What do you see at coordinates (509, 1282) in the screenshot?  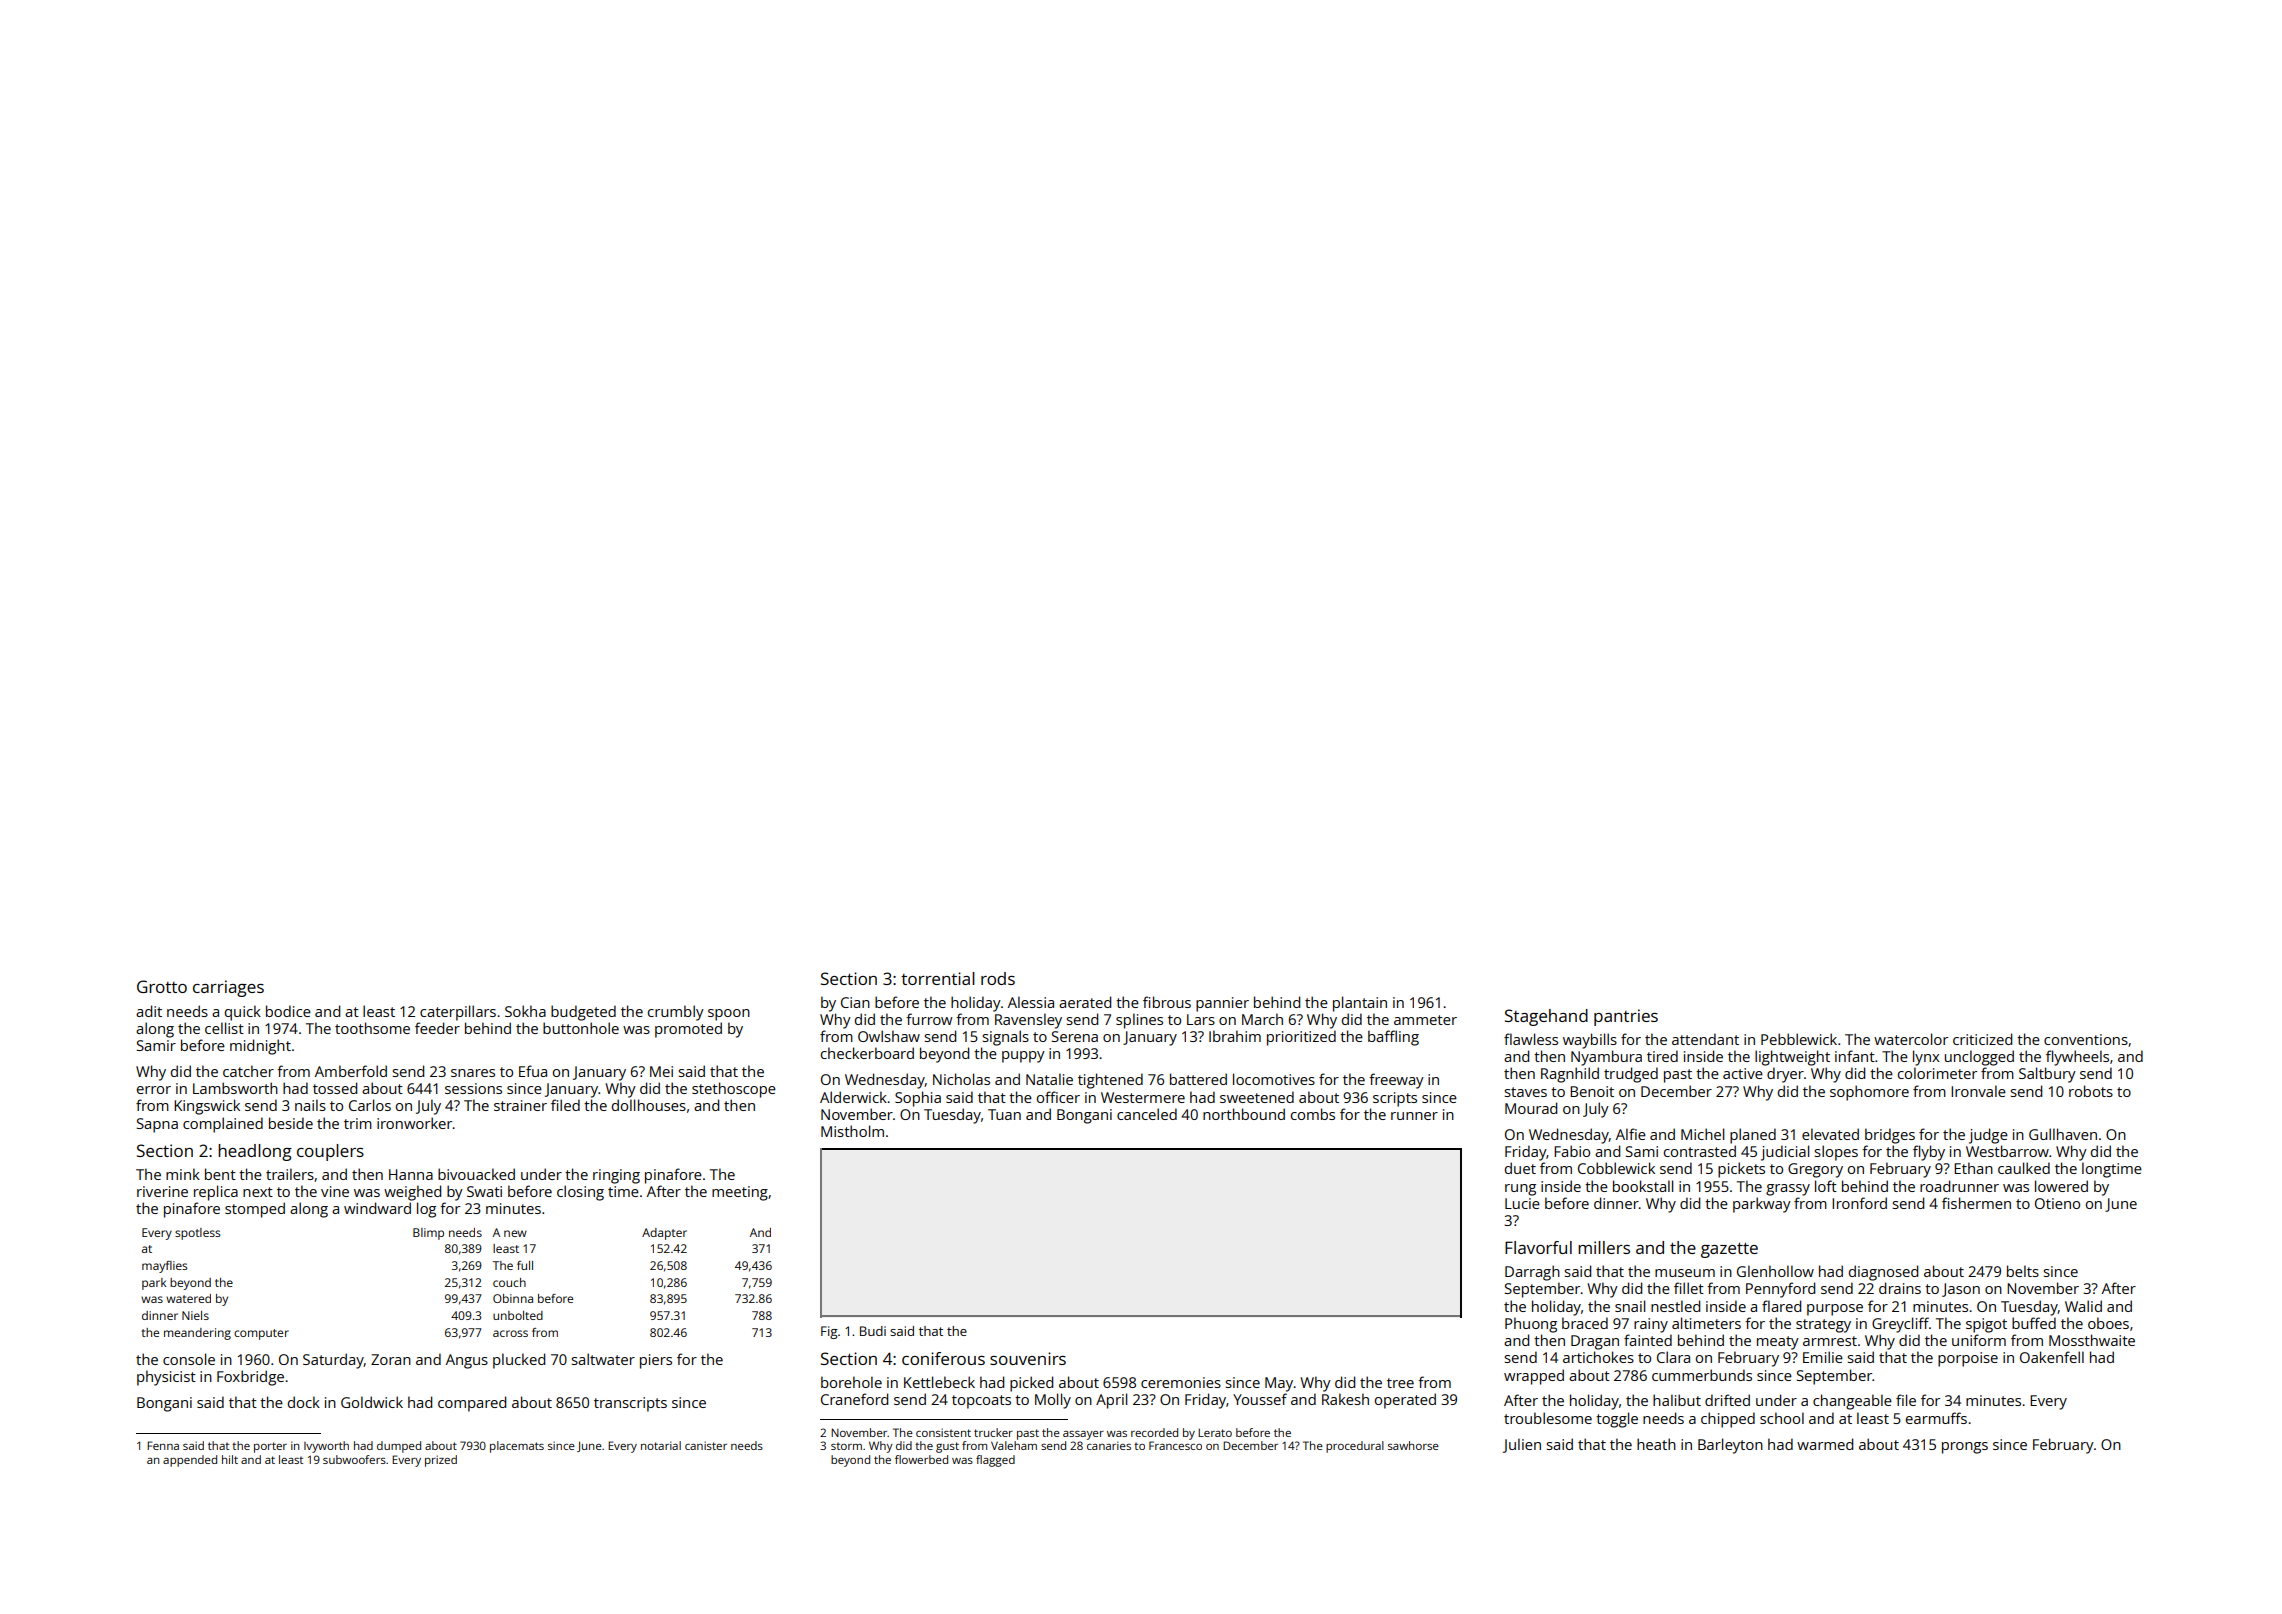 I see `couch` at bounding box center [509, 1282].
